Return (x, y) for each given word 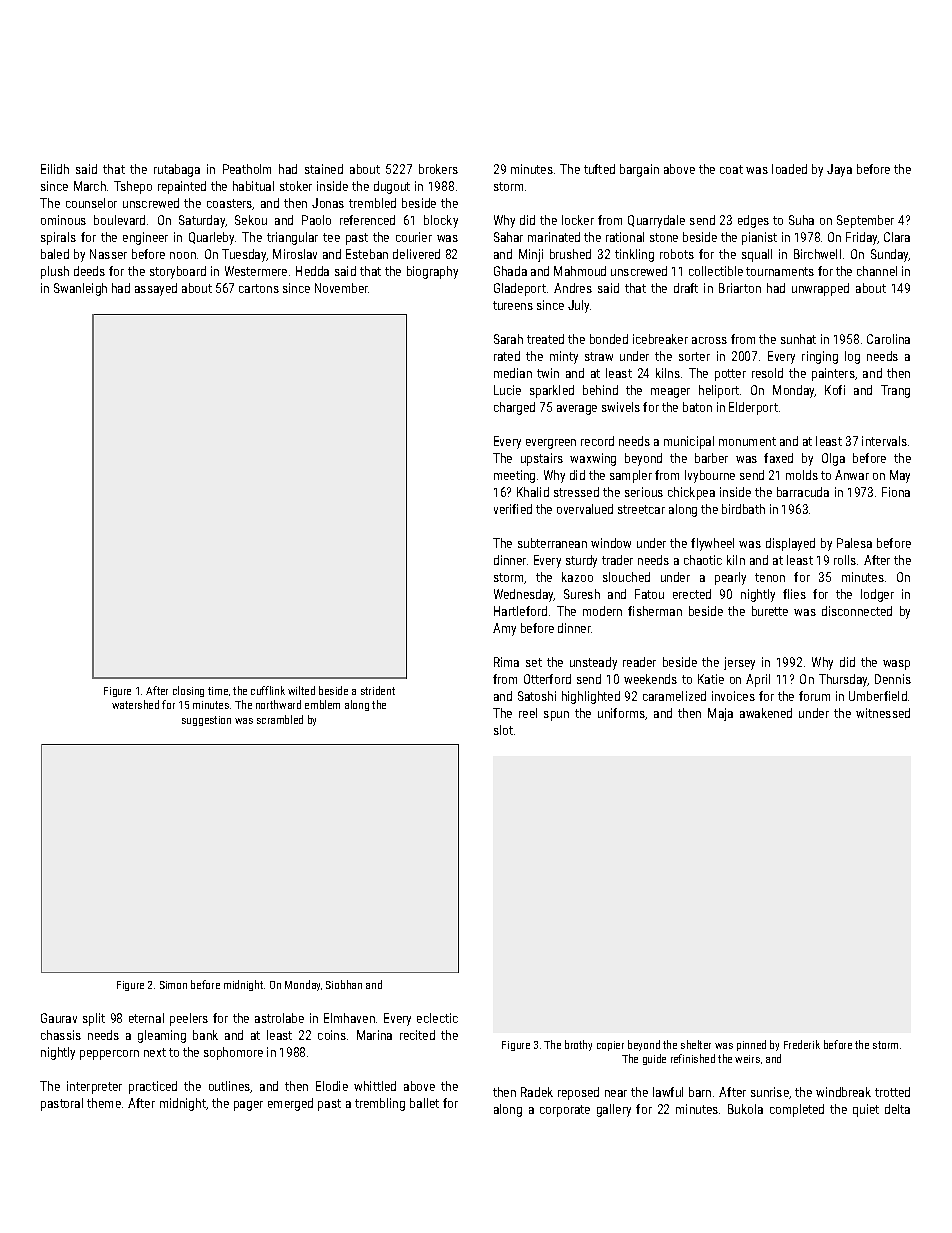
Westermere (256, 271)
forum (814, 696)
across (709, 340)
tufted (599, 169)
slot (503, 730)
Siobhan (344, 984)
